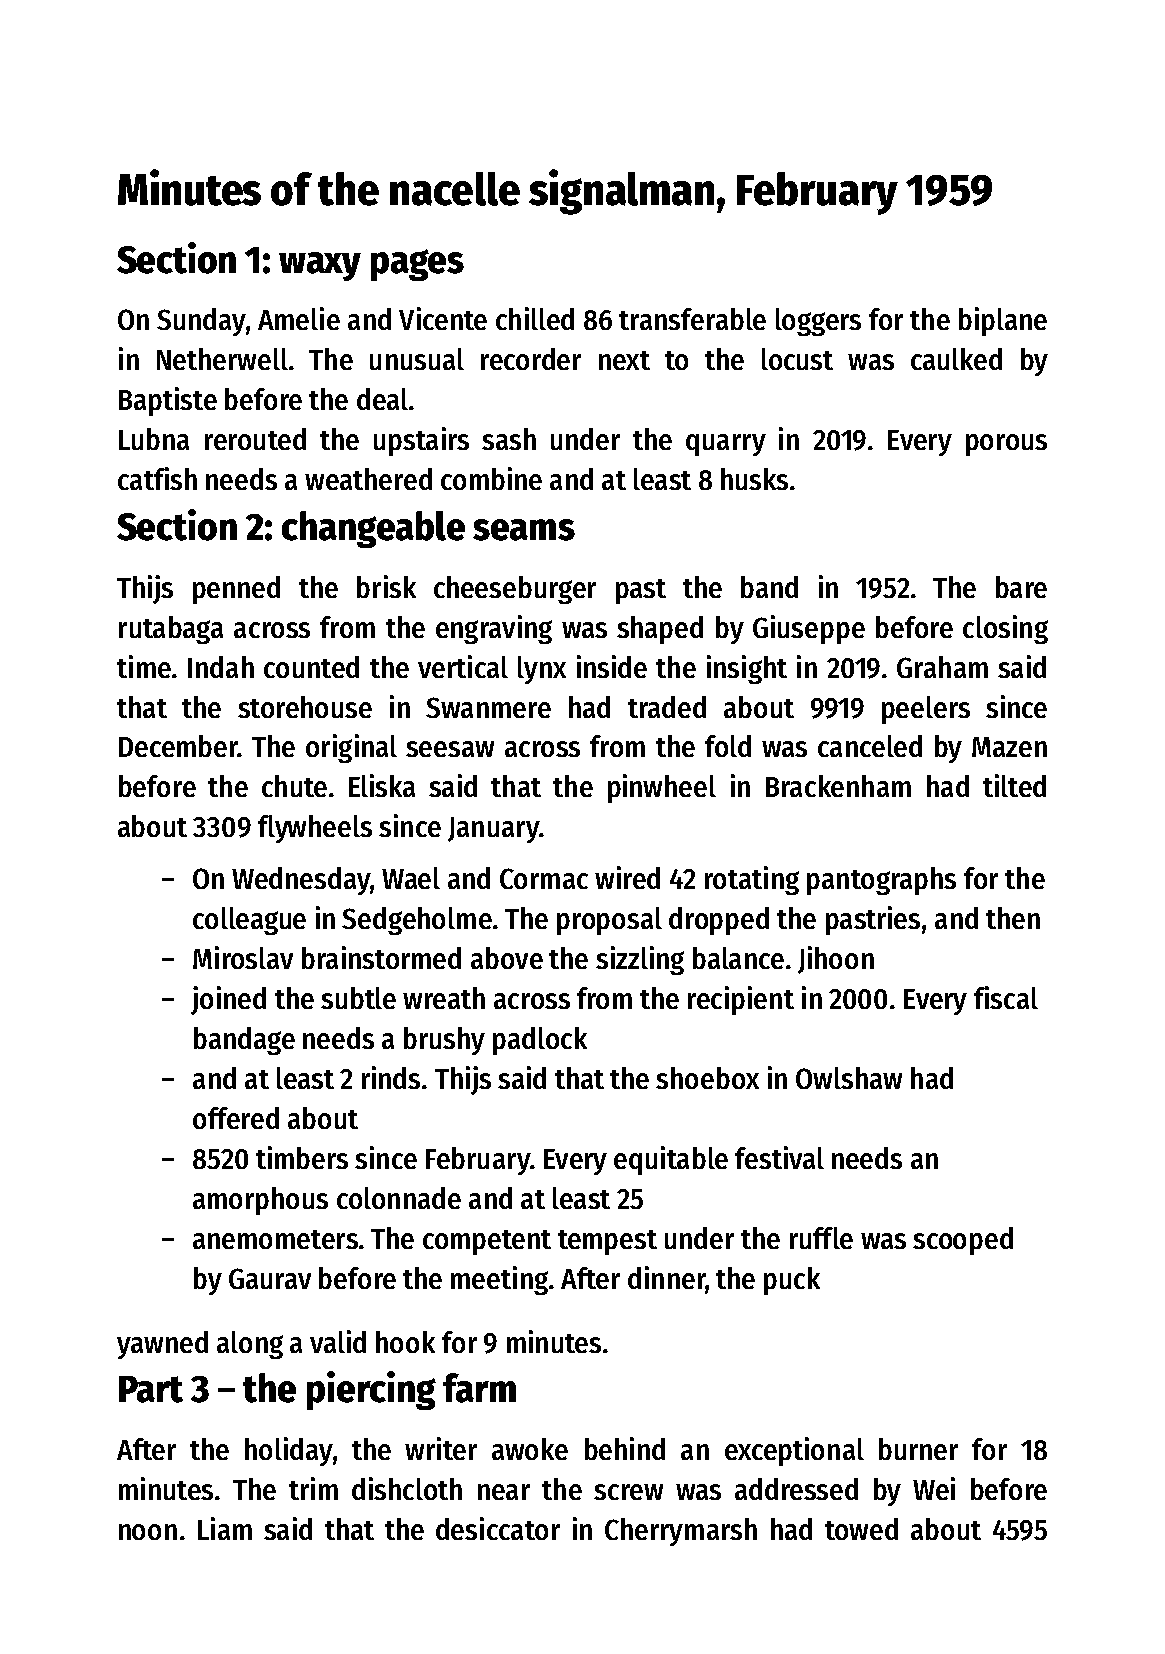 The width and height of the image is (1165, 1654). Describe the element at coordinates (249, 921) in the image. I see `colleague` at that location.
